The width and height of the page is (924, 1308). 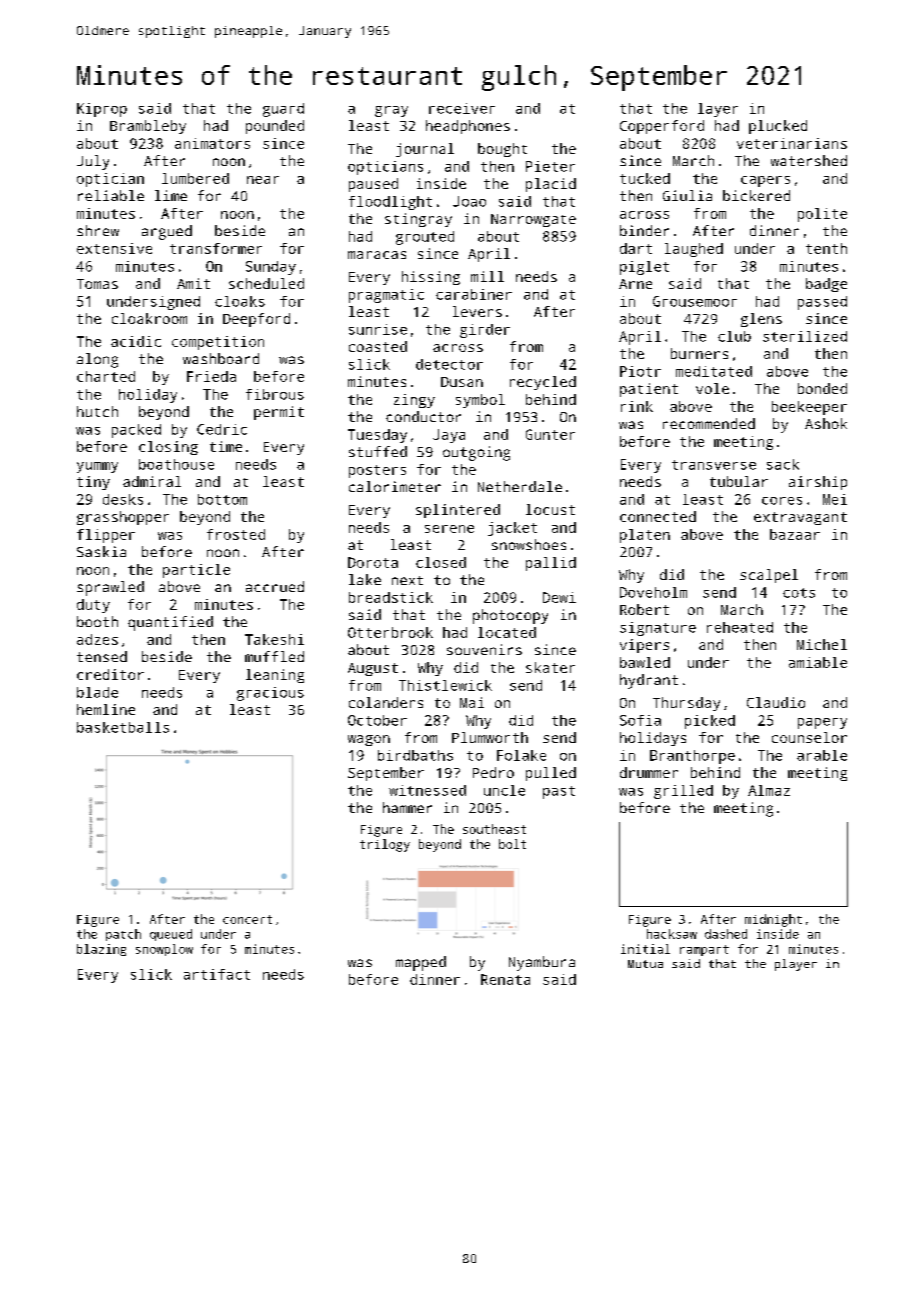 What do you see at coordinates (645, 536) in the page?
I see `platen` at bounding box center [645, 536].
